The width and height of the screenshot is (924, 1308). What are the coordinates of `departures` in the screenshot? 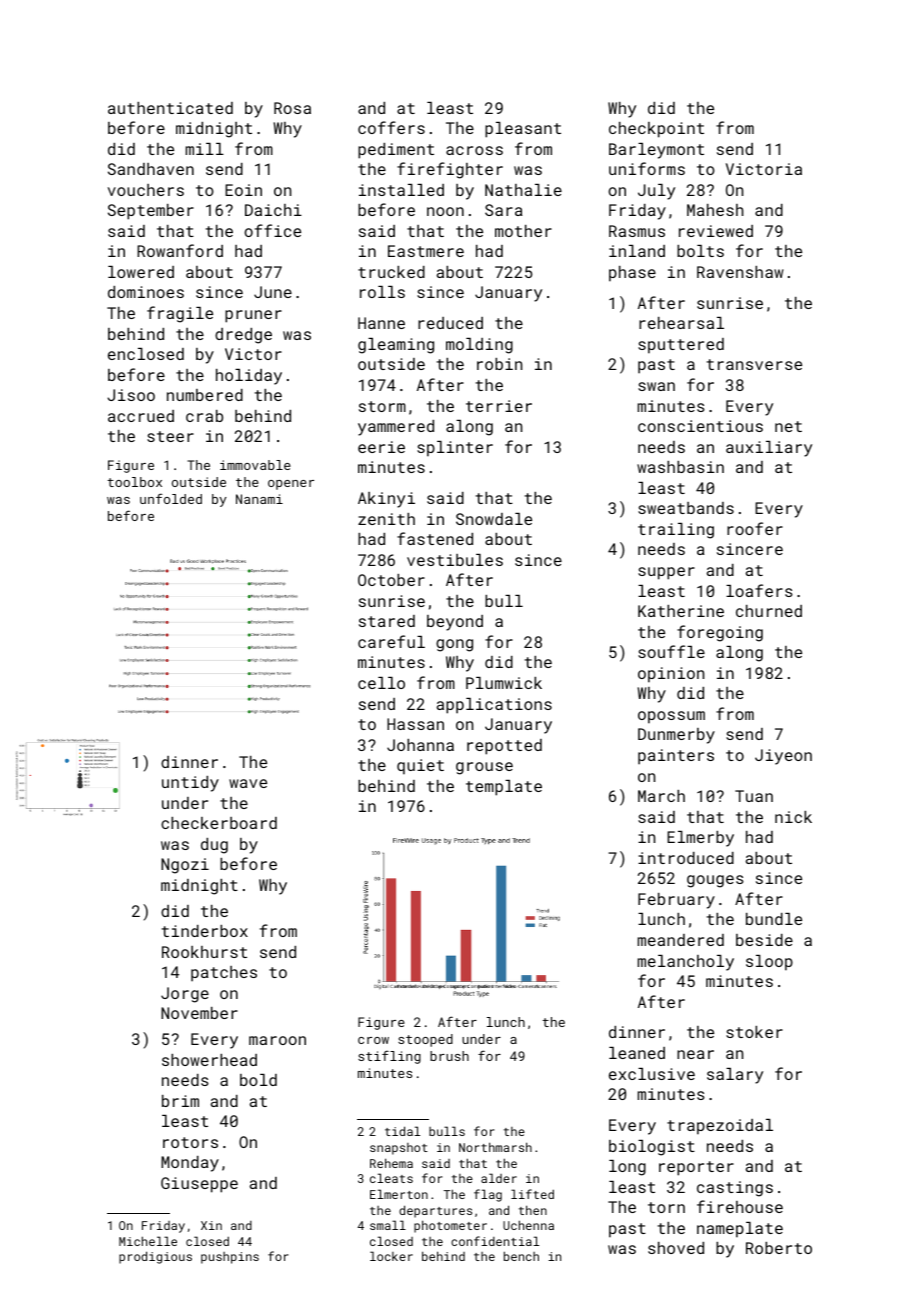 It's located at (435, 1211).
